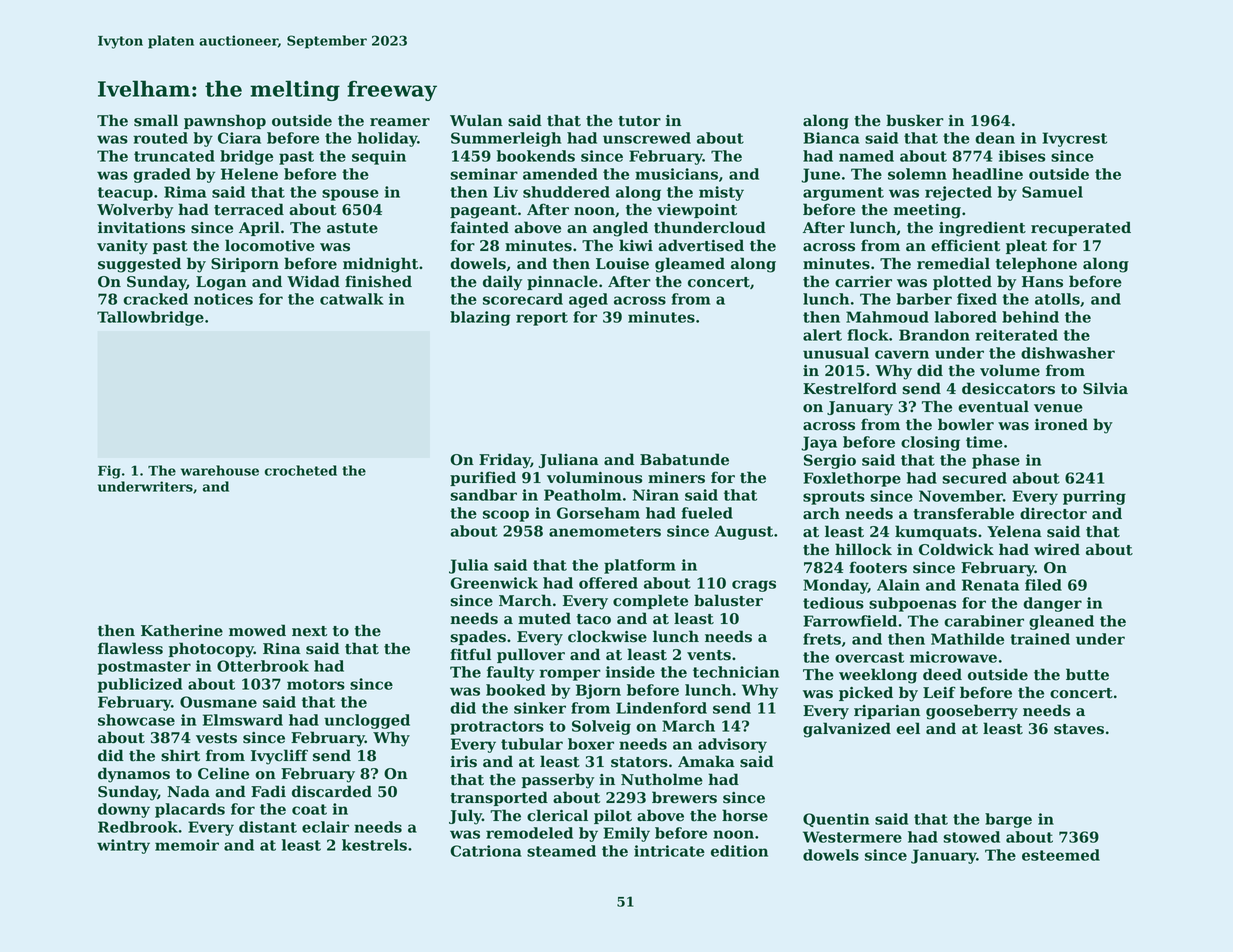 The height and width of the screenshot is (952, 1233). What do you see at coordinates (1057, 299) in the screenshot?
I see `atolls` at bounding box center [1057, 299].
